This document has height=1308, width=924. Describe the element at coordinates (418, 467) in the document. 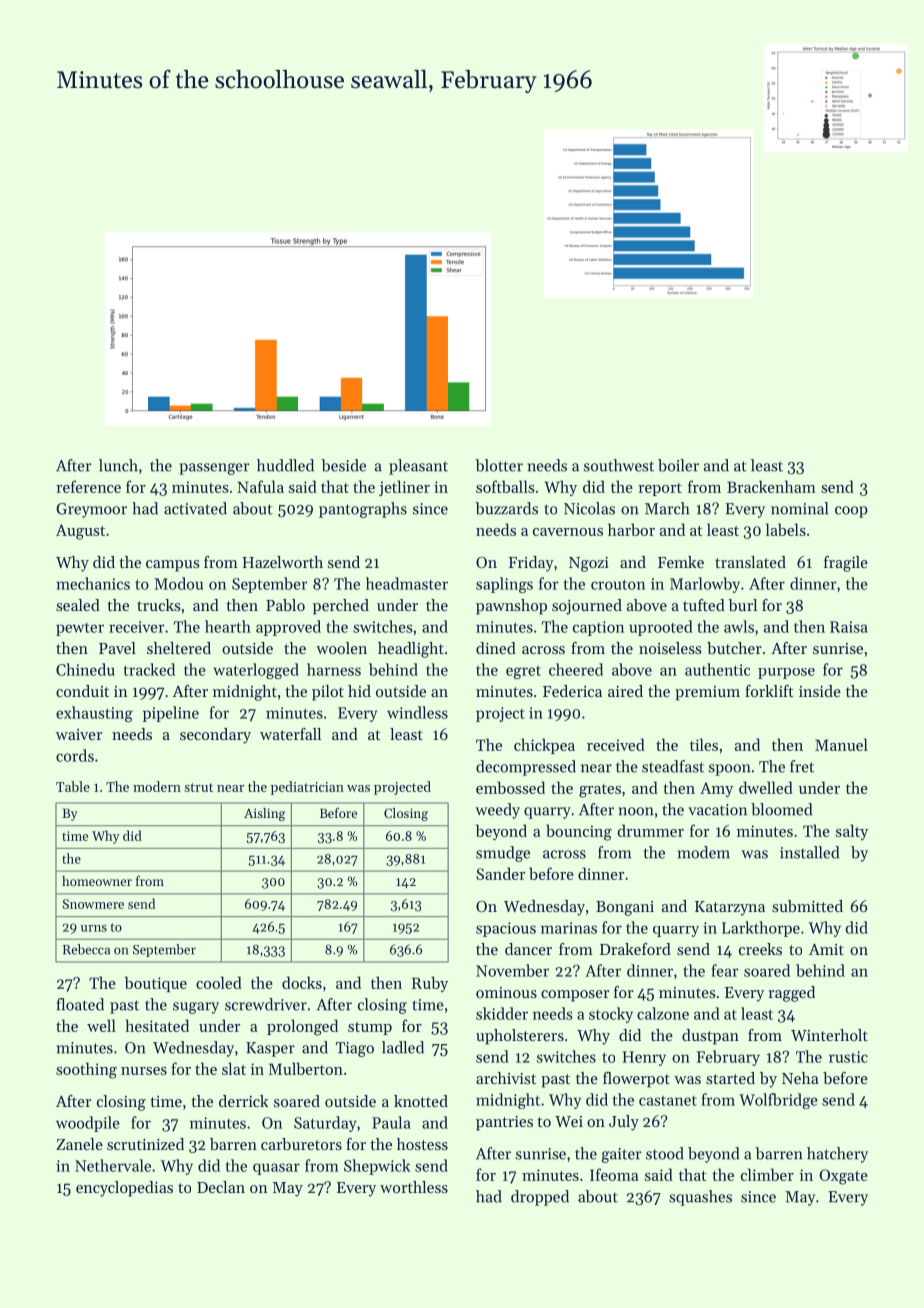

I see `pleasant` at that location.
